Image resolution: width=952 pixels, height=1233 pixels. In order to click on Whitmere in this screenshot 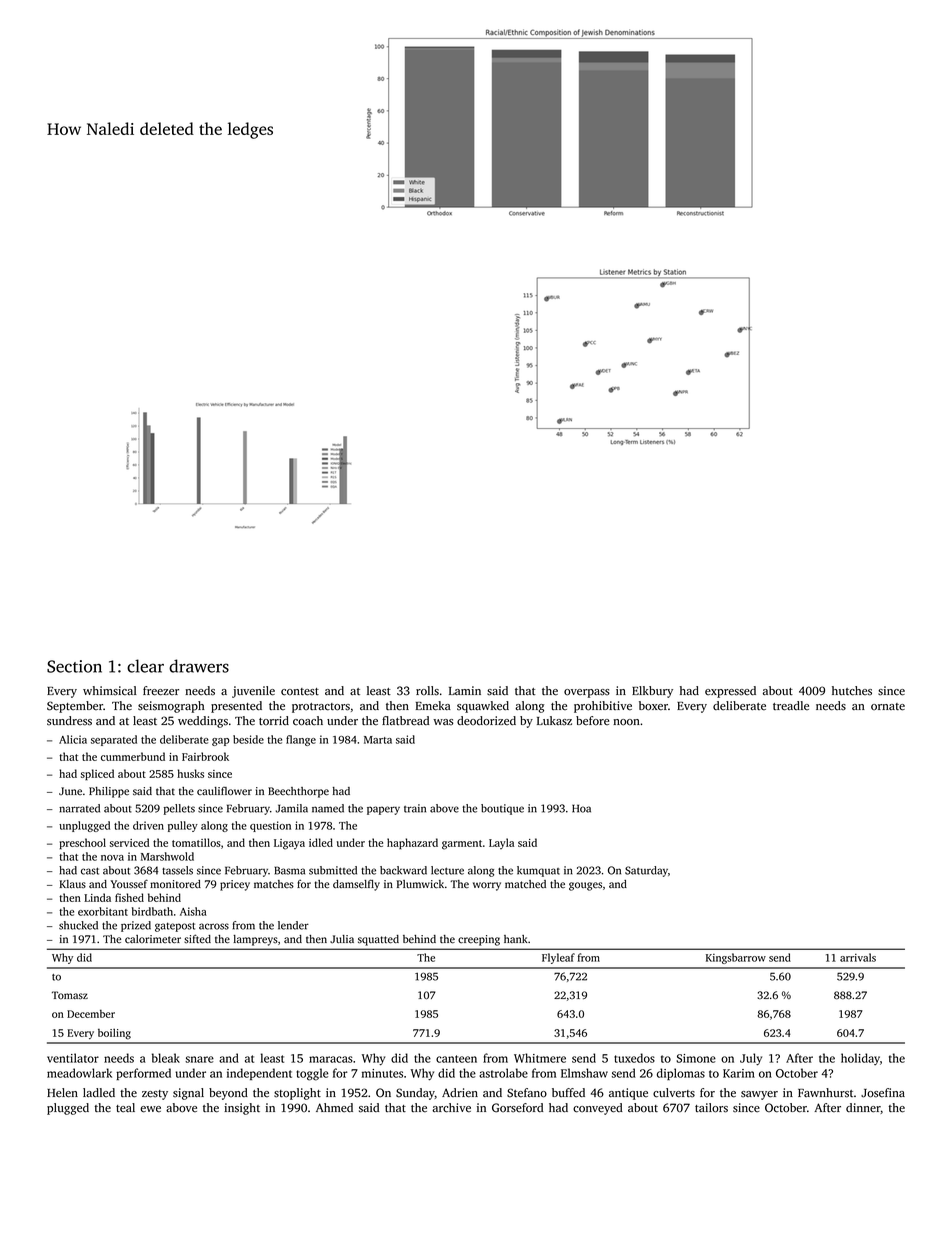, I will do `click(540, 1058)`.
